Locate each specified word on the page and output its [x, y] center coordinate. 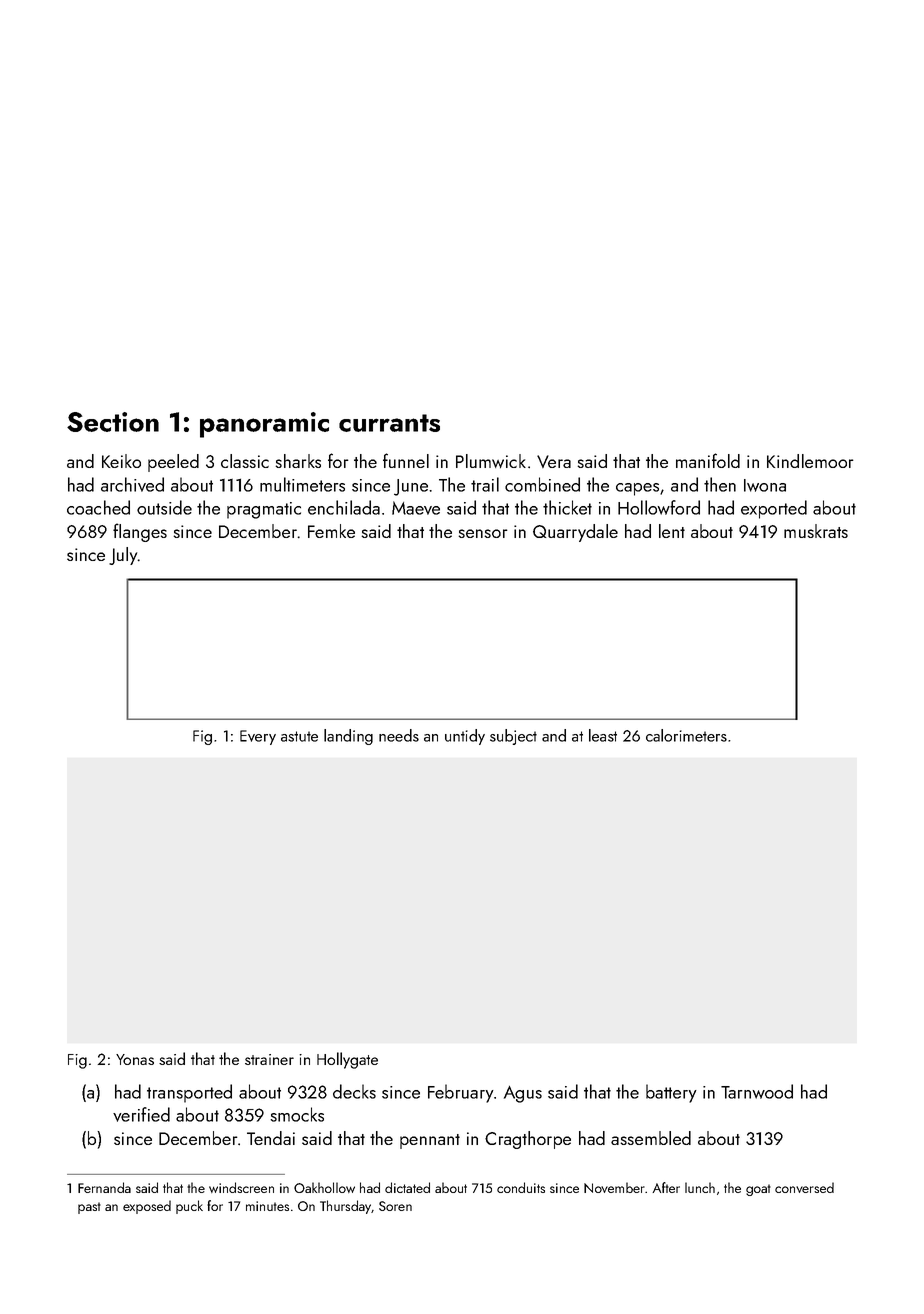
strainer [269, 1059]
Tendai [271, 1138]
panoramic [264, 425]
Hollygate [347, 1060]
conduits [521, 1187]
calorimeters [686, 735]
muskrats [816, 531]
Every [258, 737]
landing [348, 737]
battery [671, 1093]
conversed [804, 1187]
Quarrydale [575, 533]
